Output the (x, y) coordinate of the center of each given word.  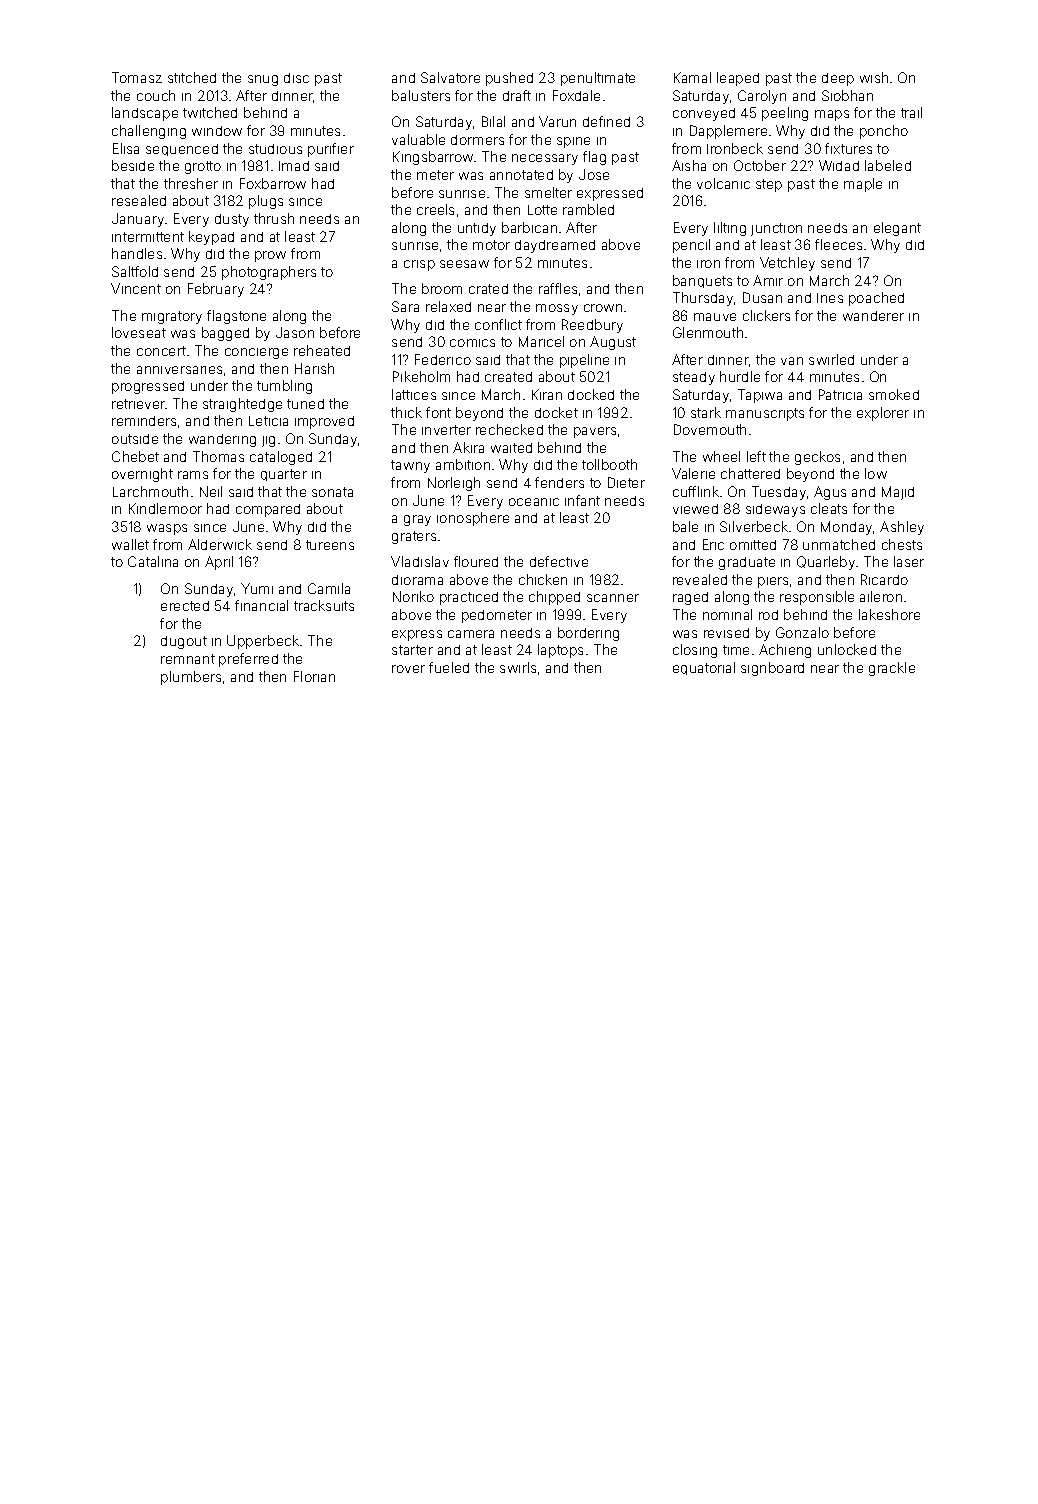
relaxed (448, 306)
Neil (211, 491)
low (876, 473)
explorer (883, 414)
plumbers (191, 678)
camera (471, 634)
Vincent (136, 288)
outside (135, 439)
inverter (446, 430)
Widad (839, 165)
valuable (418, 139)
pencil (691, 246)
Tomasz (137, 77)
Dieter (626, 482)
